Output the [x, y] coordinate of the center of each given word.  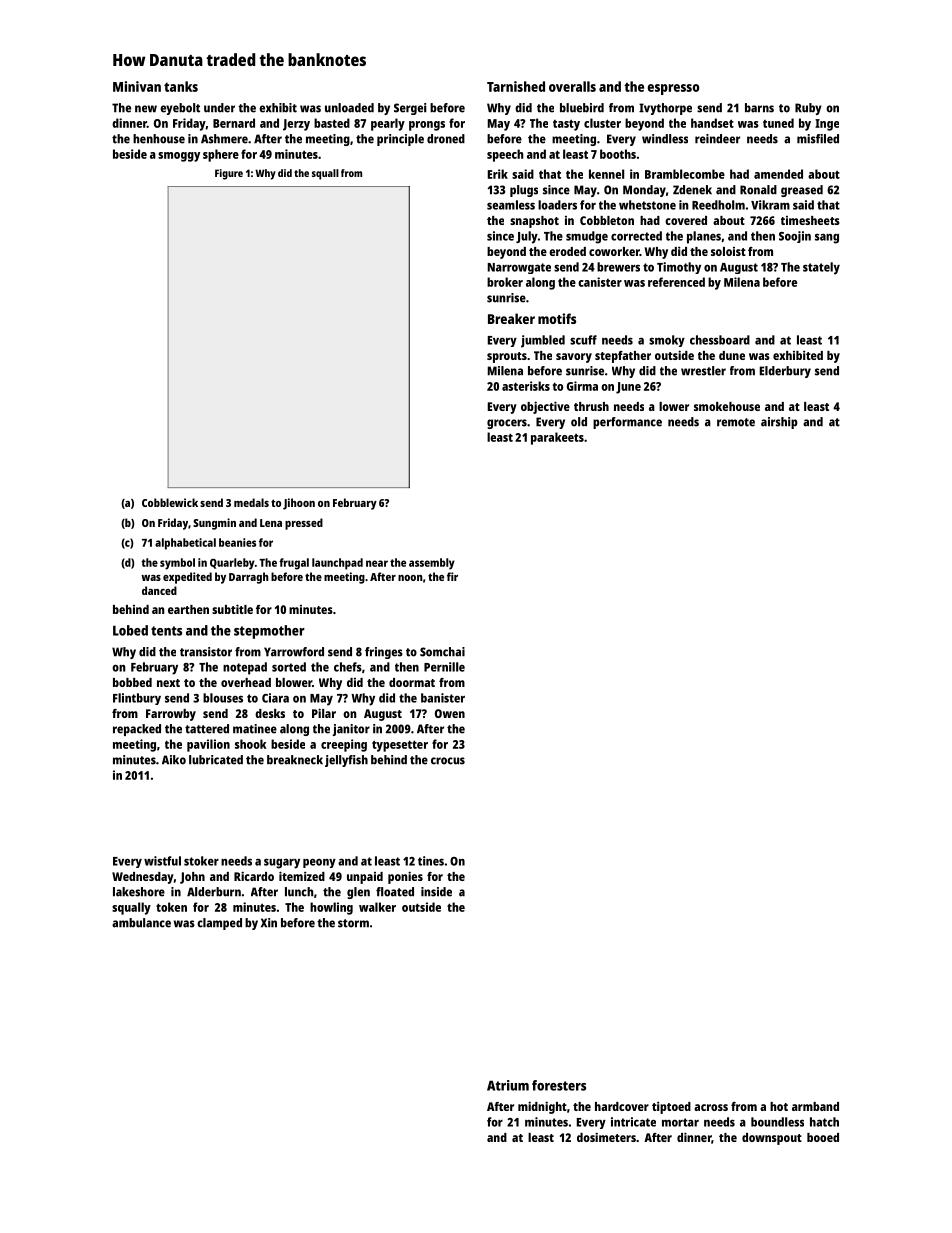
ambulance [141, 923]
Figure [229, 174]
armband [815, 1106]
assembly [432, 564]
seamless [511, 205]
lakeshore [139, 892]
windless [665, 139]
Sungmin [214, 524]
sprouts [507, 357]
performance [627, 423]
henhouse [159, 139]
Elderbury [785, 372]
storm [353, 923]
